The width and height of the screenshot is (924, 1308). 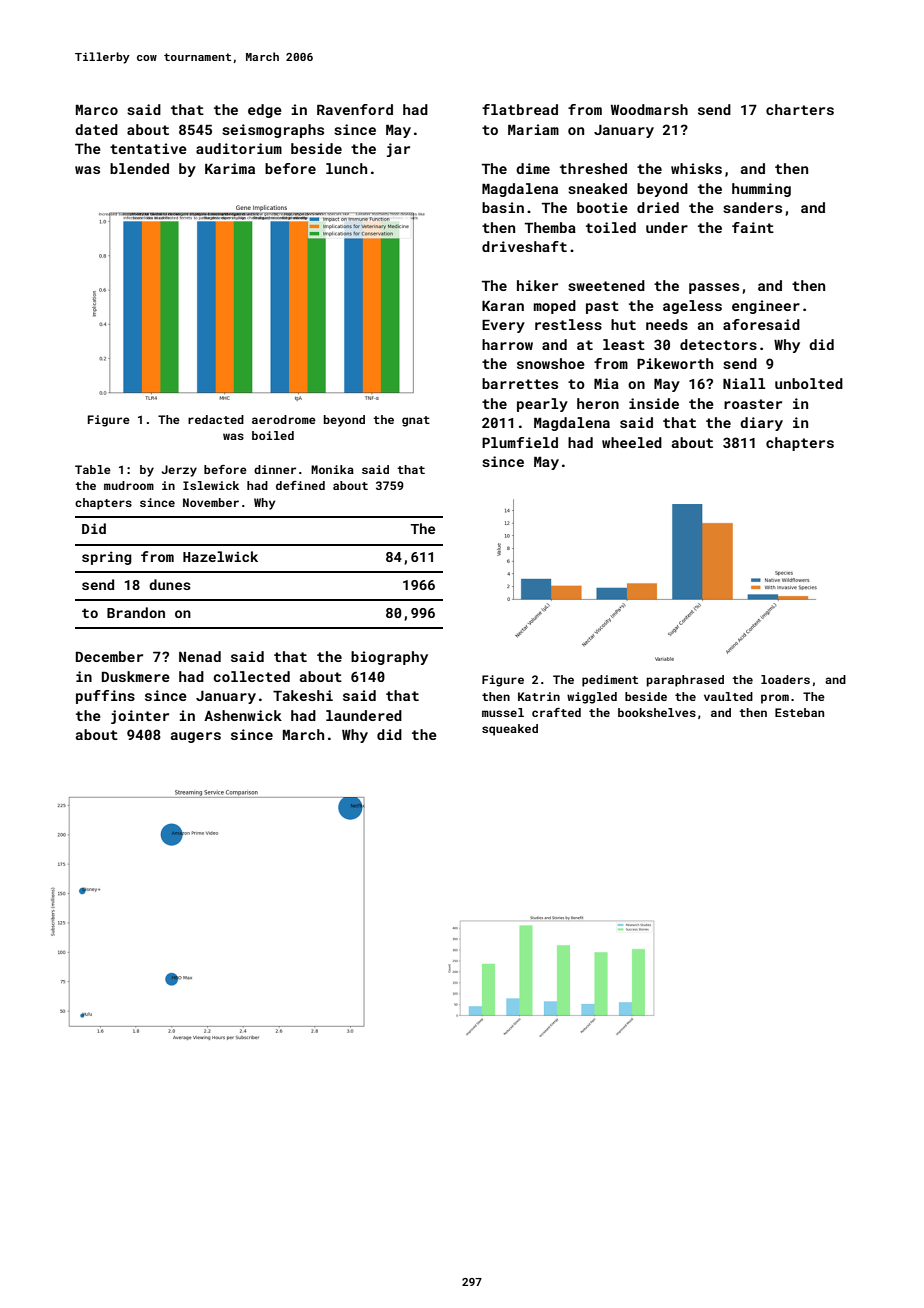 What do you see at coordinates (355, 109) in the screenshot?
I see `Ravenford` at bounding box center [355, 109].
